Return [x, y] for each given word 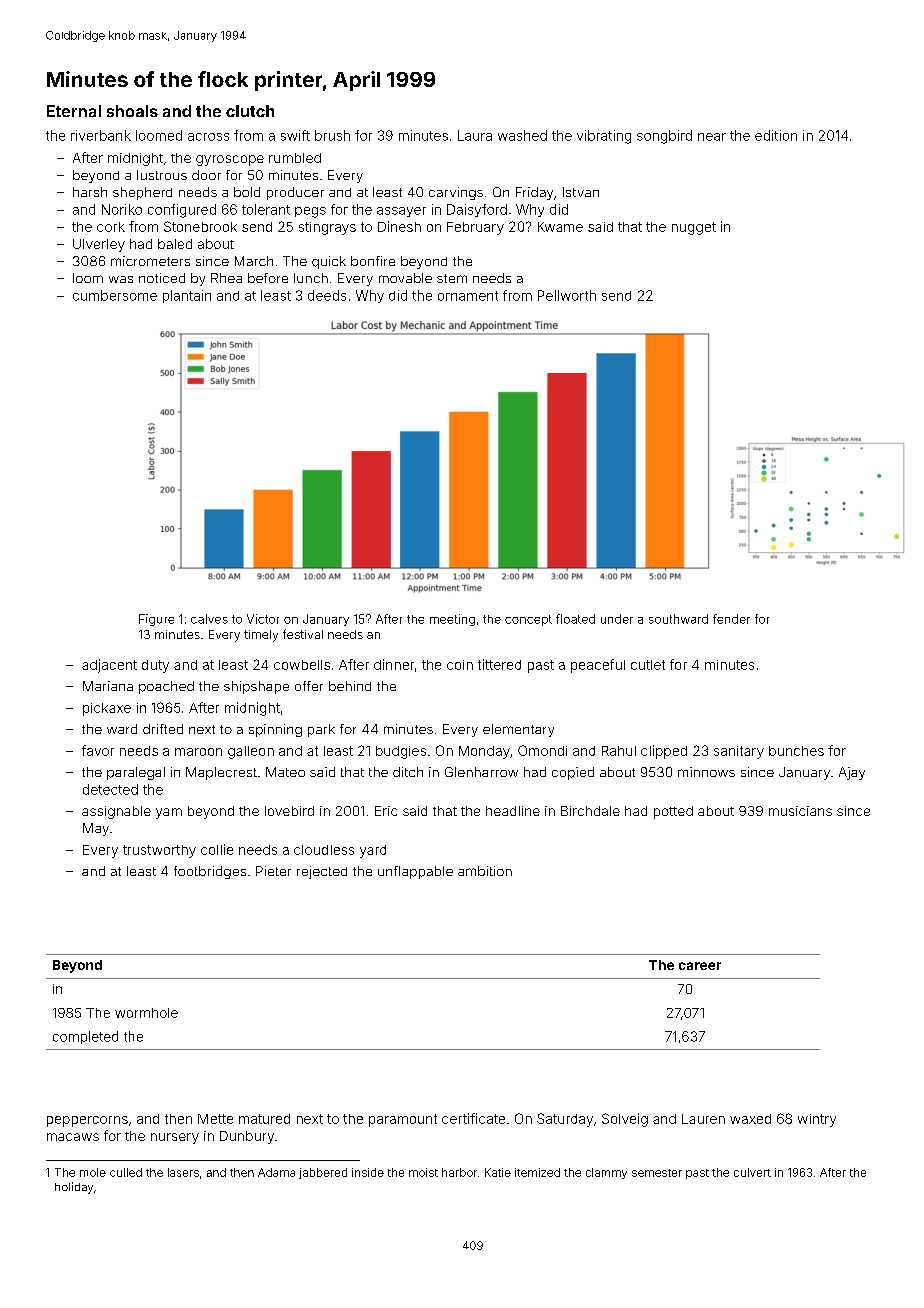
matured [264, 1119]
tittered [499, 664]
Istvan [581, 192]
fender [731, 619]
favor [98, 750]
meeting [452, 620]
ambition [485, 871]
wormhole [146, 1013]
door [206, 175]
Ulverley [99, 245]
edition [776, 135]
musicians [800, 811]
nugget [694, 228]
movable [405, 278]
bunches [796, 751]
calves [209, 619]
